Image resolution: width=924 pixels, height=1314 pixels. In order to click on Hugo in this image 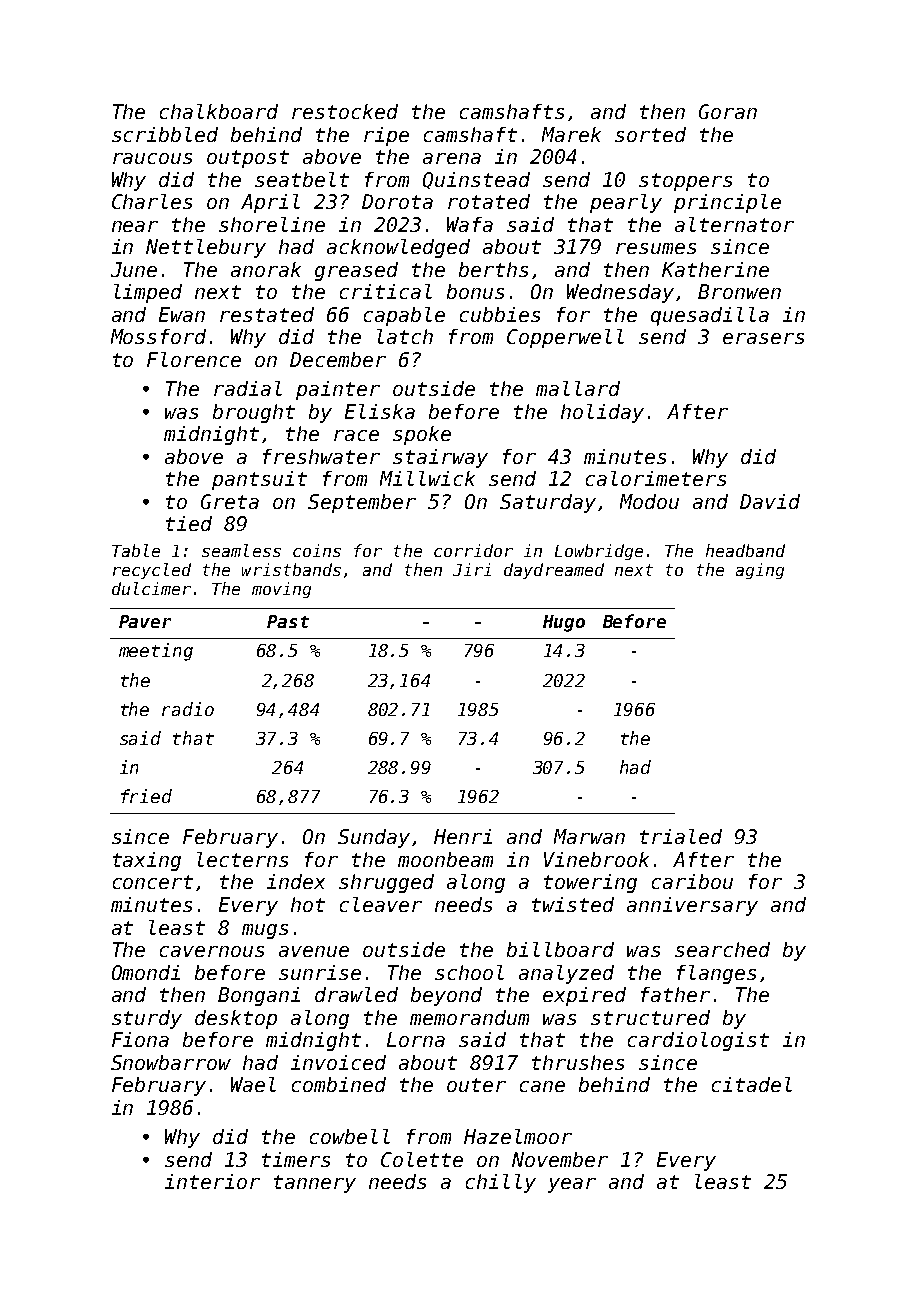, I will do `click(564, 623)`.
